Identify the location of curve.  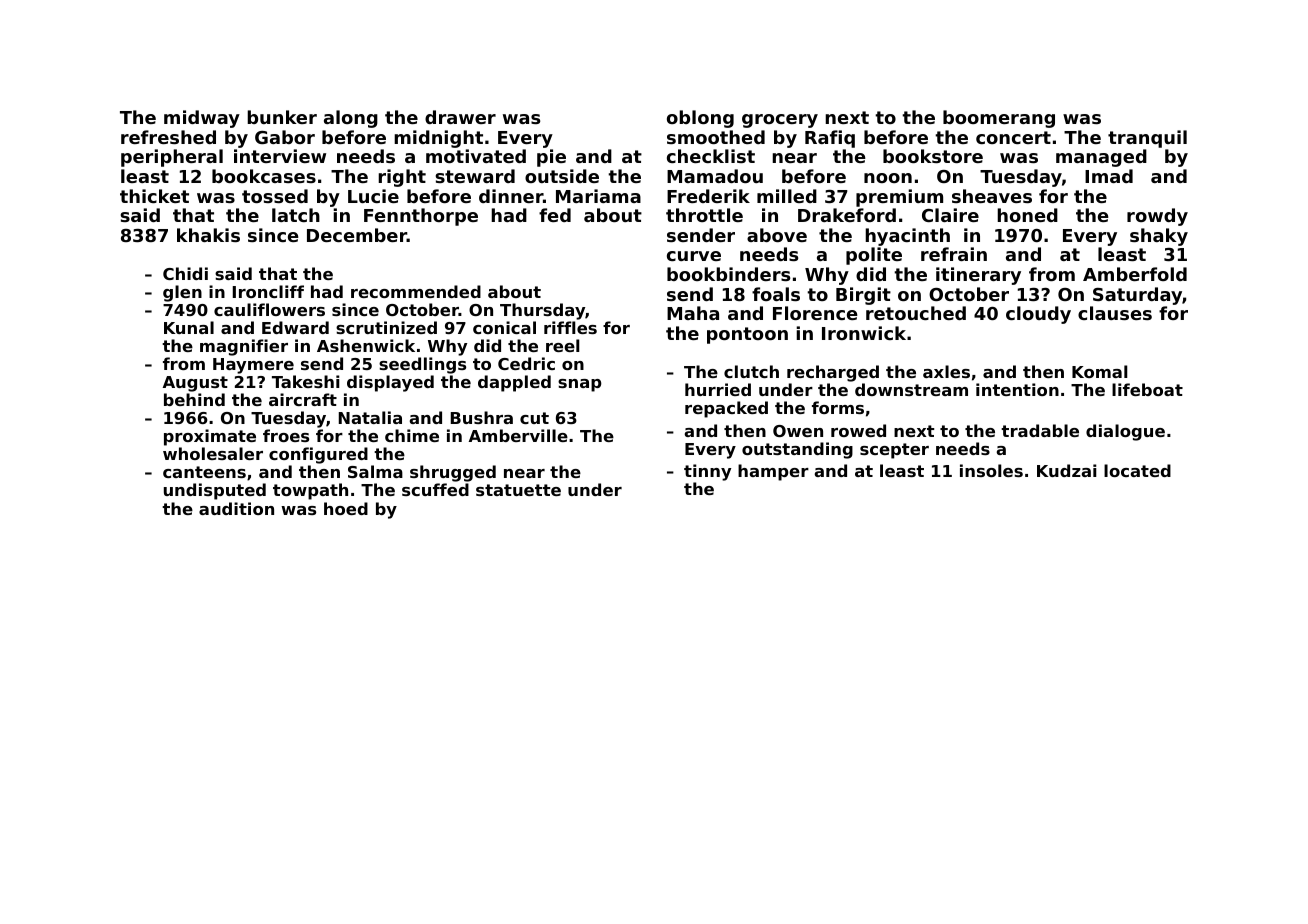
(694, 256).
